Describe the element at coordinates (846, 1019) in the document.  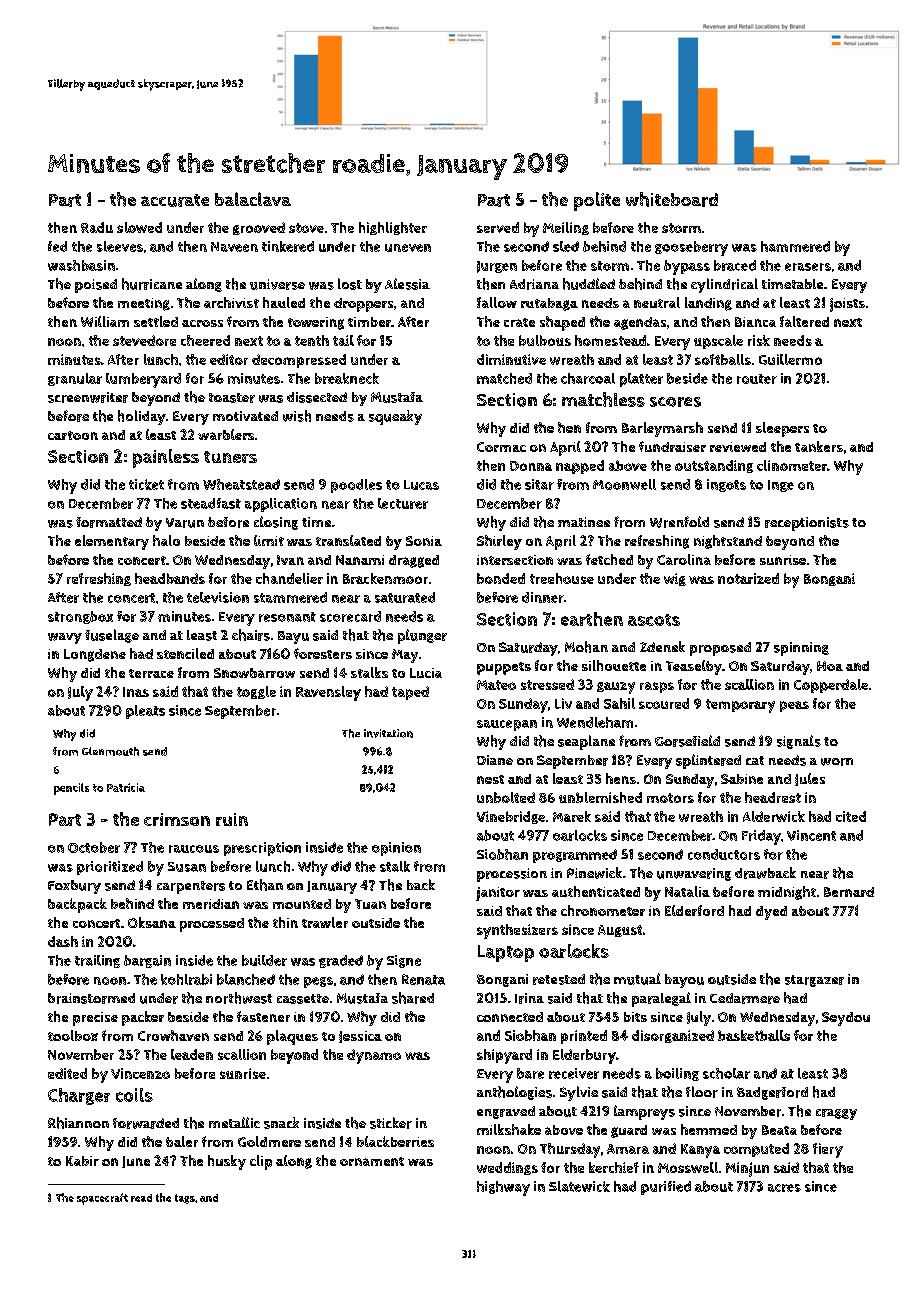
I see `Seydou` at that location.
